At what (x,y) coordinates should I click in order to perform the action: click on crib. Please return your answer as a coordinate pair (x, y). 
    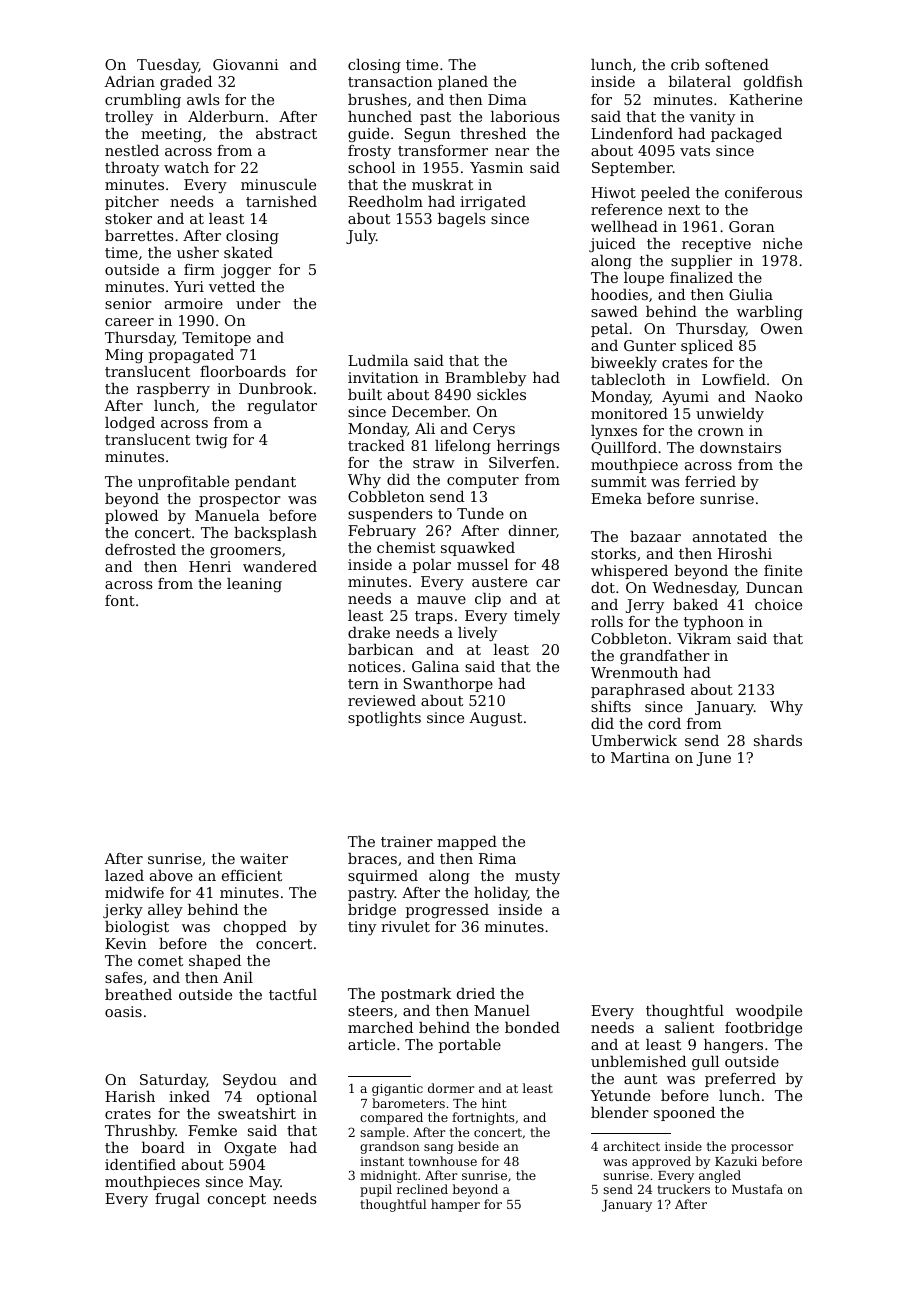
    Looking at the image, I should click on (685, 64).
